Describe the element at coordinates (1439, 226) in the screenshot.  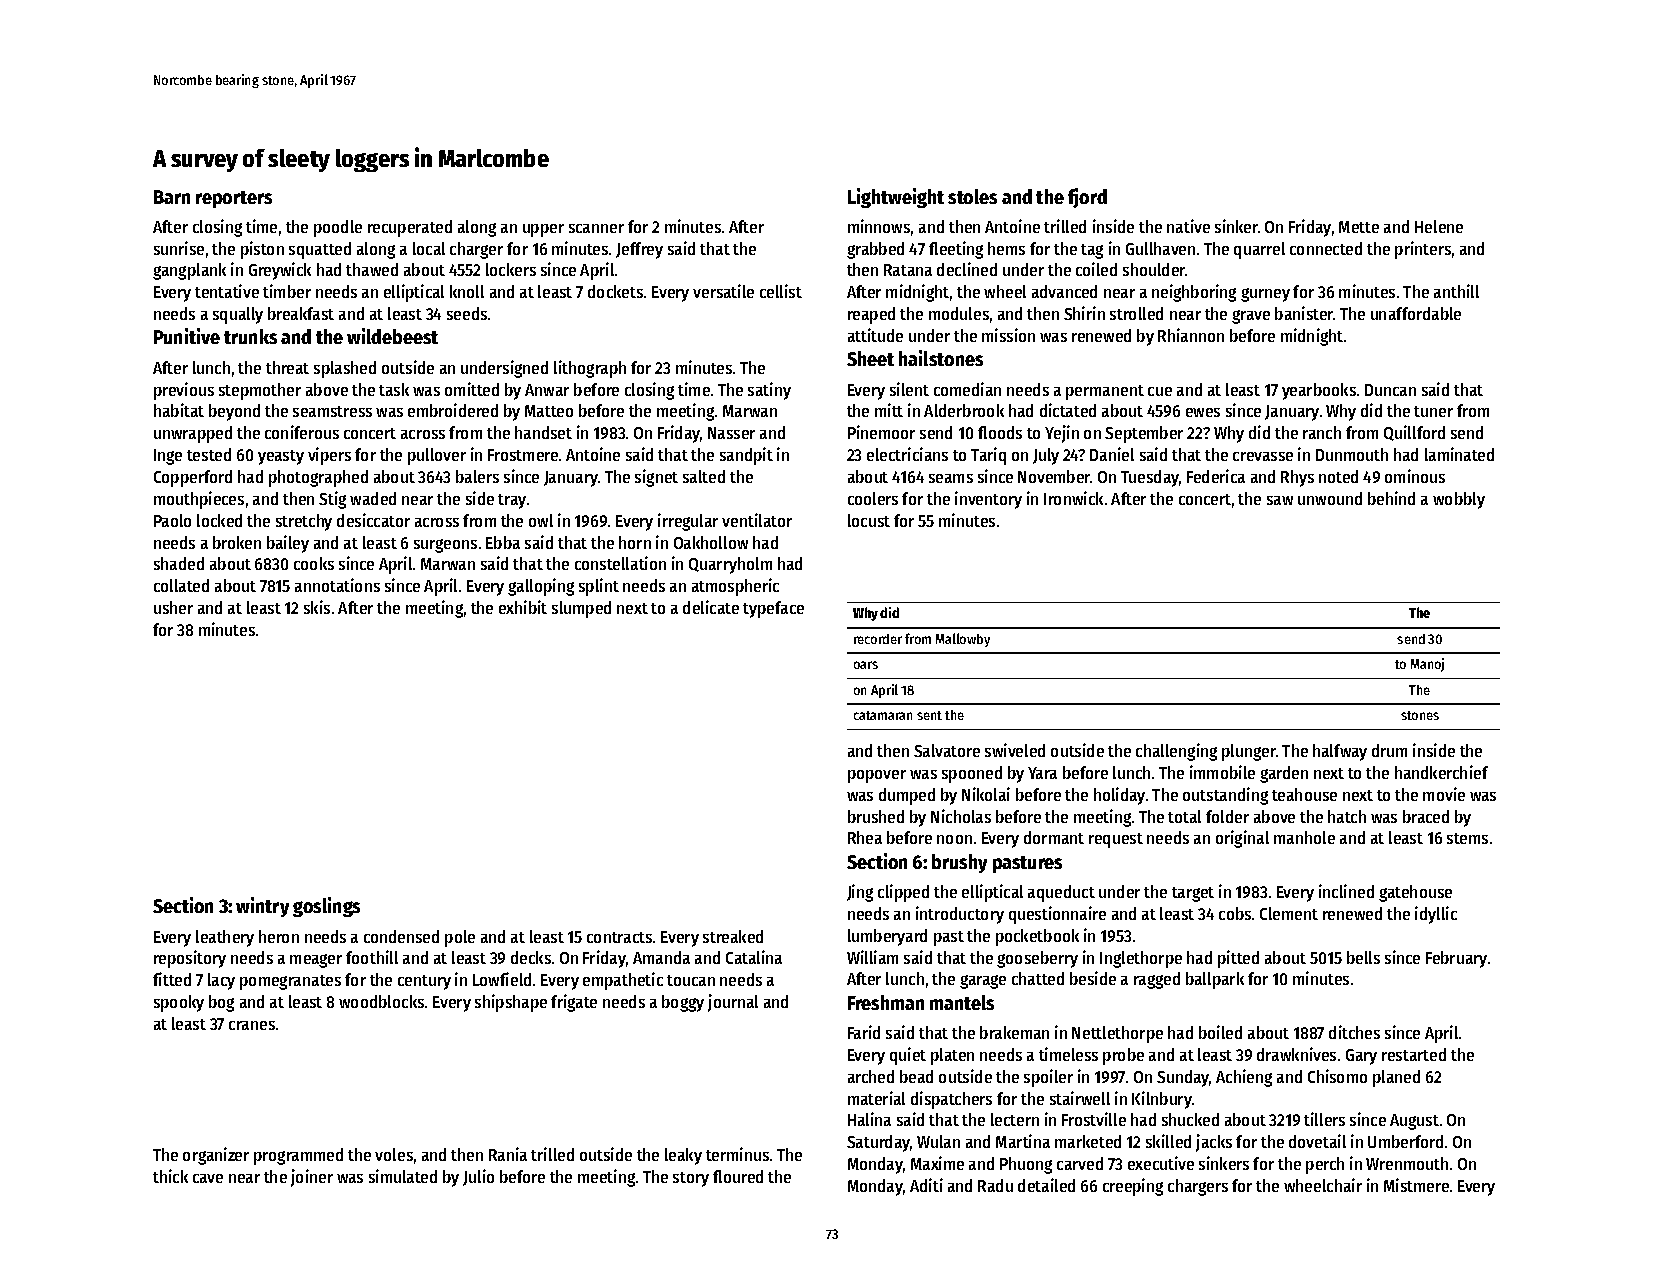
I see `Helene` at that location.
